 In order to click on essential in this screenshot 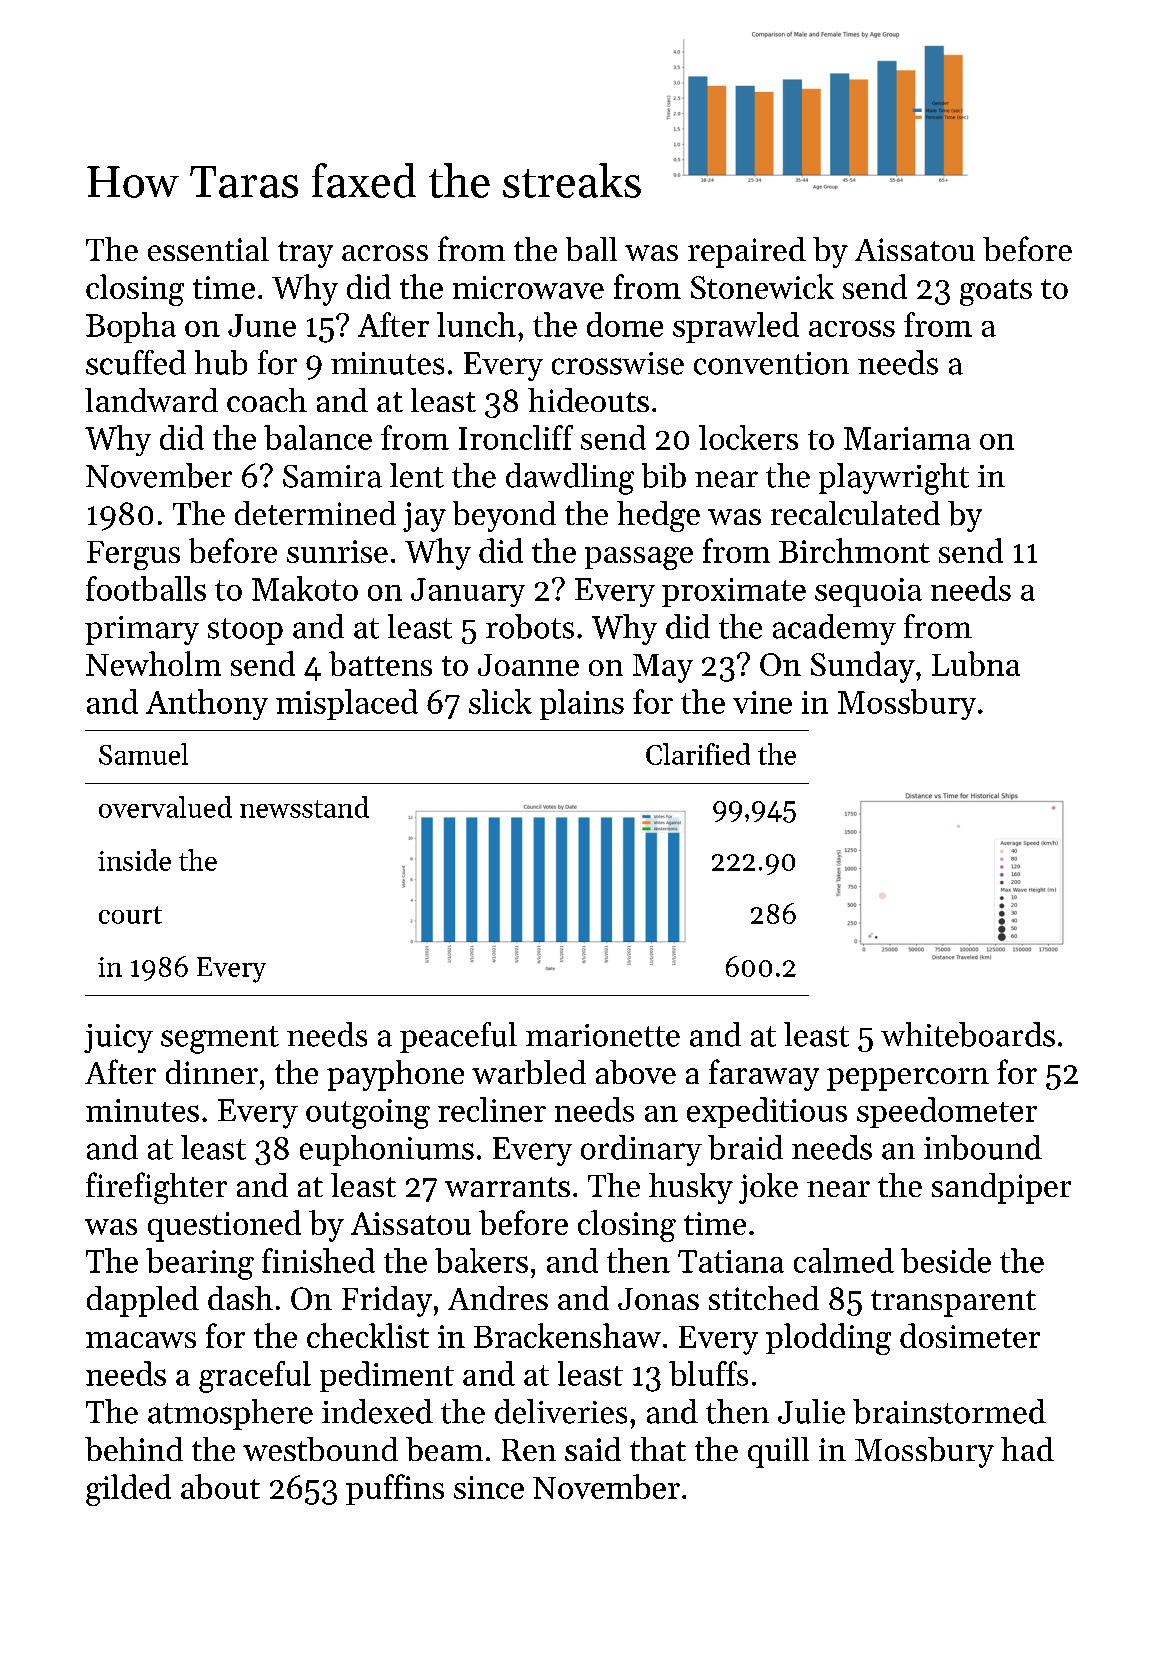, I will do `click(208, 249)`.
